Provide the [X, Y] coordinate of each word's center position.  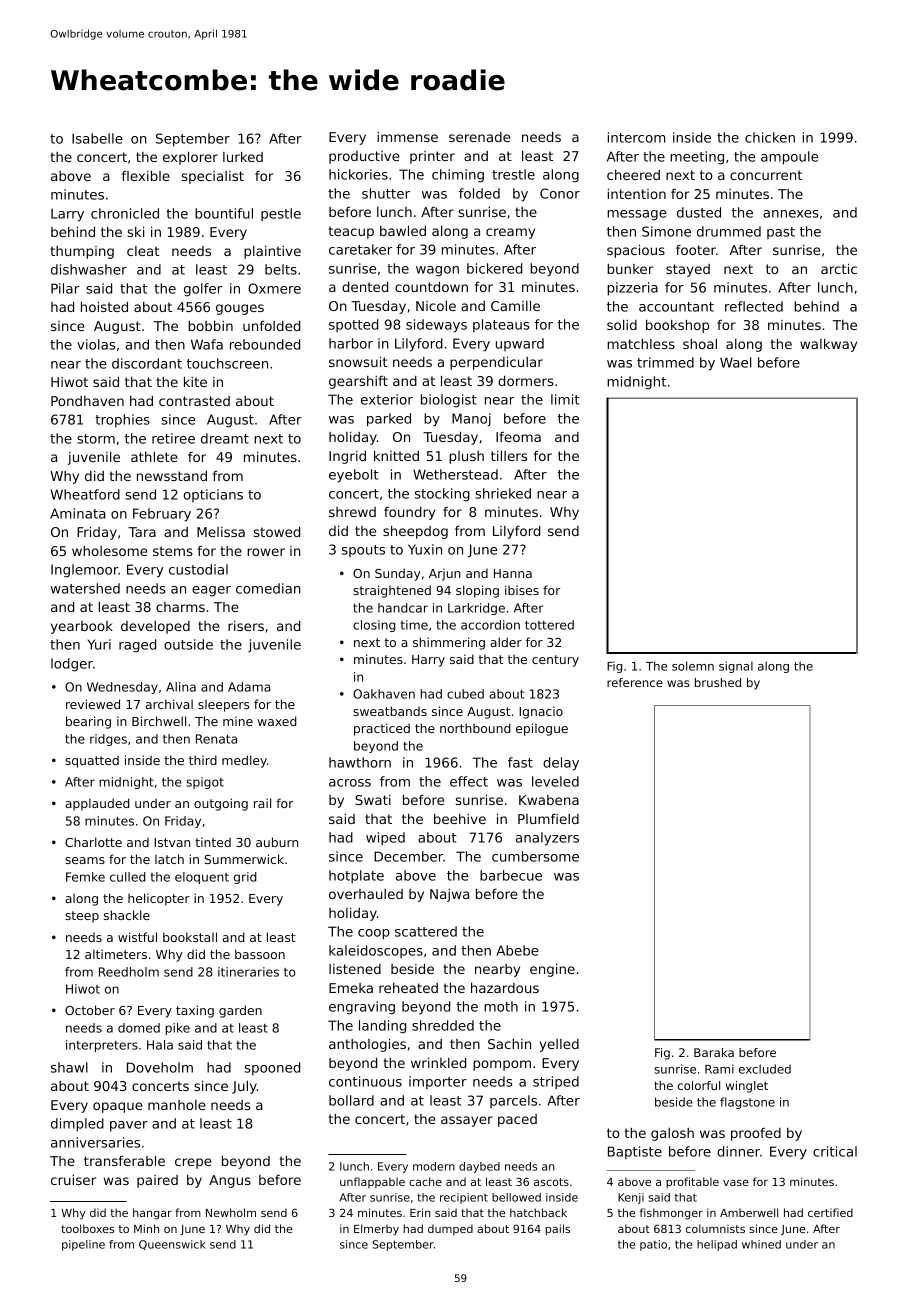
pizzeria [632, 289]
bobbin [210, 325]
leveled [555, 781]
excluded [765, 1069]
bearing [88, 722]
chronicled [125, 213]
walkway [828, 345]
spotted [353, 325]
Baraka [714, 1052]
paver [129, 1126]
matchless [641, 344]
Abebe [517, 950]
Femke [85, 877]
